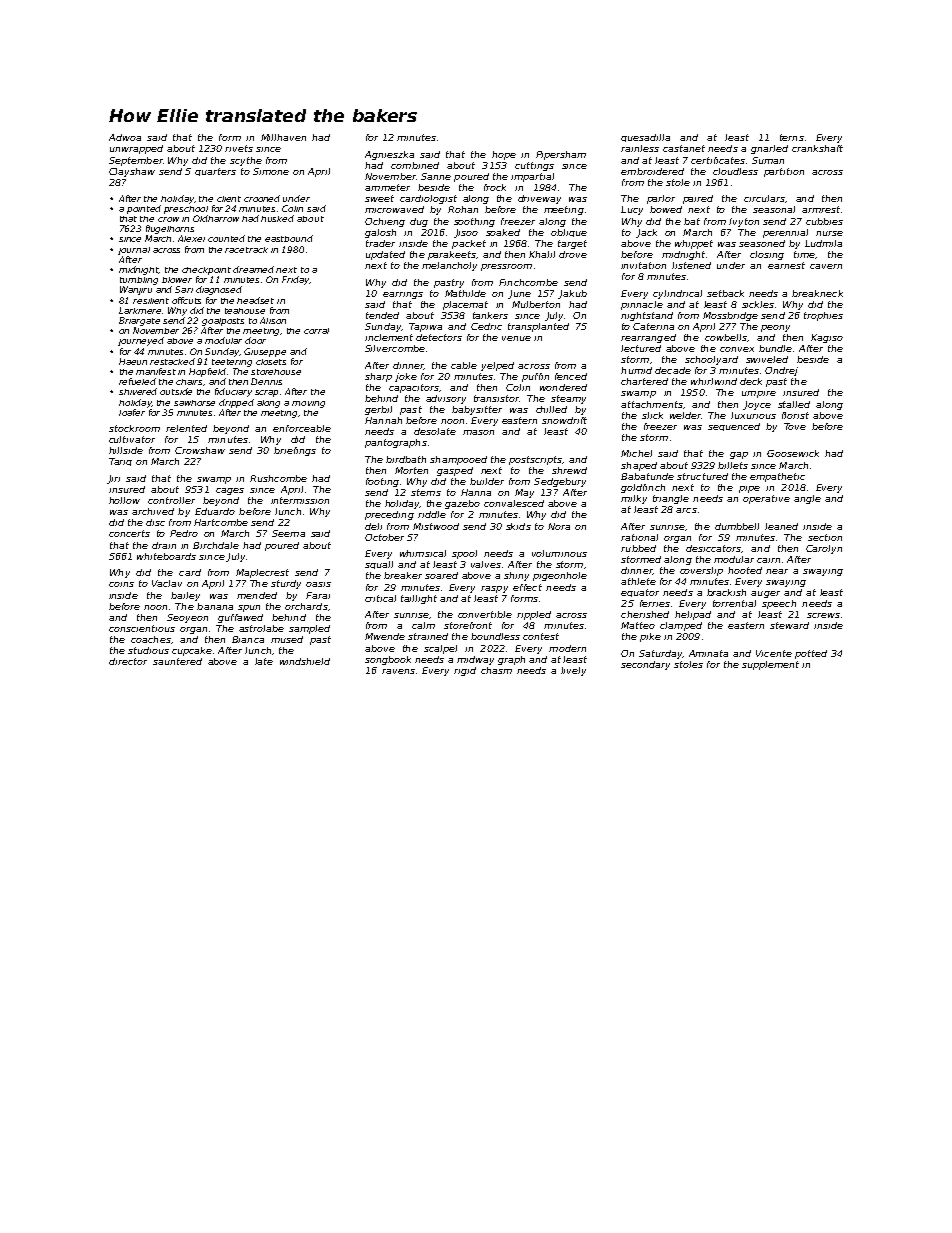  What do you see at coordinates (711, 360) in the image?
I see `schoolyard` at bounding box center [711, 360].
